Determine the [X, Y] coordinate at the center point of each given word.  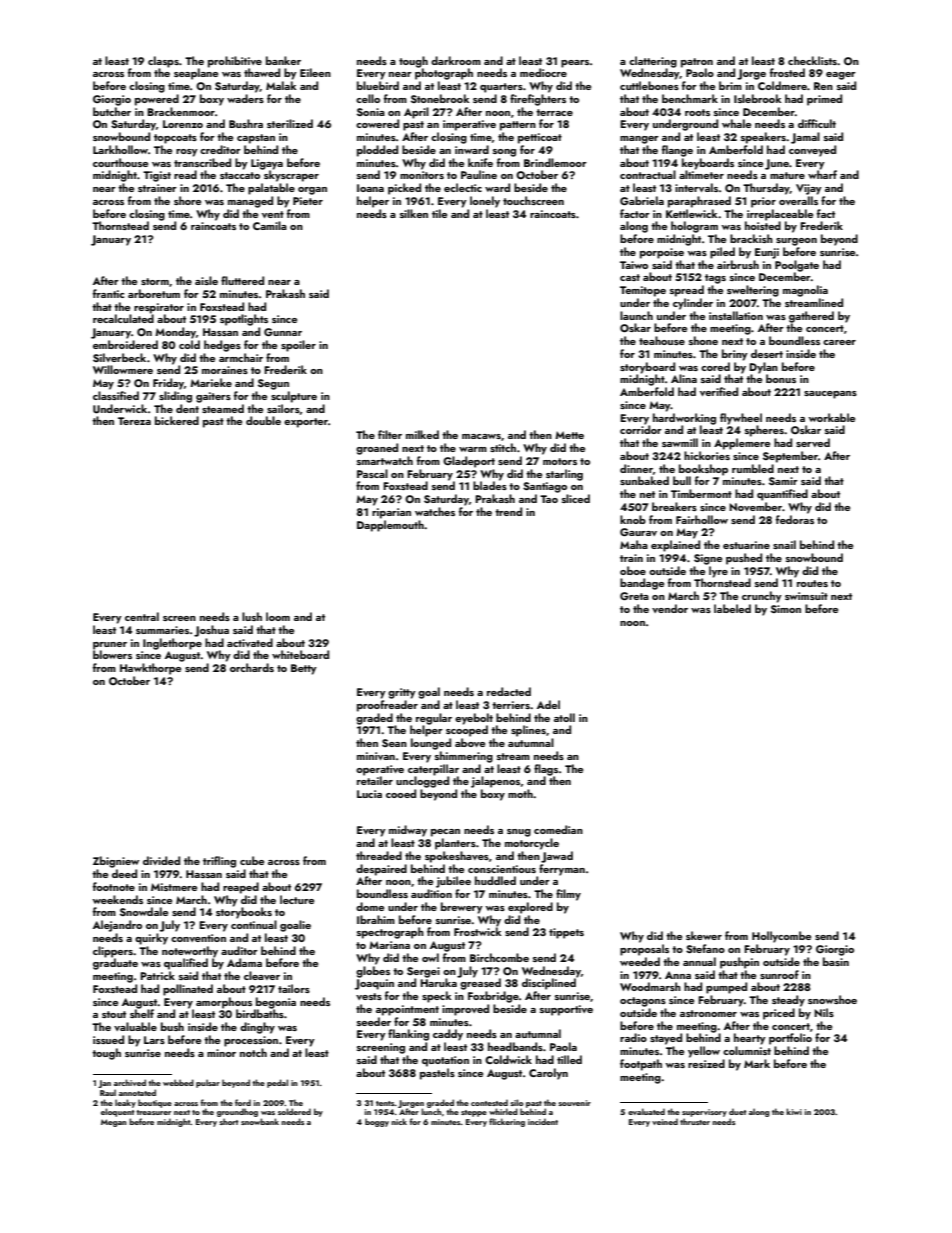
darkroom [456, 60]
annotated [137, 1092]
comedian [558, 829]
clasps [163, 62]
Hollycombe [781, 937]
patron [697, 63]
